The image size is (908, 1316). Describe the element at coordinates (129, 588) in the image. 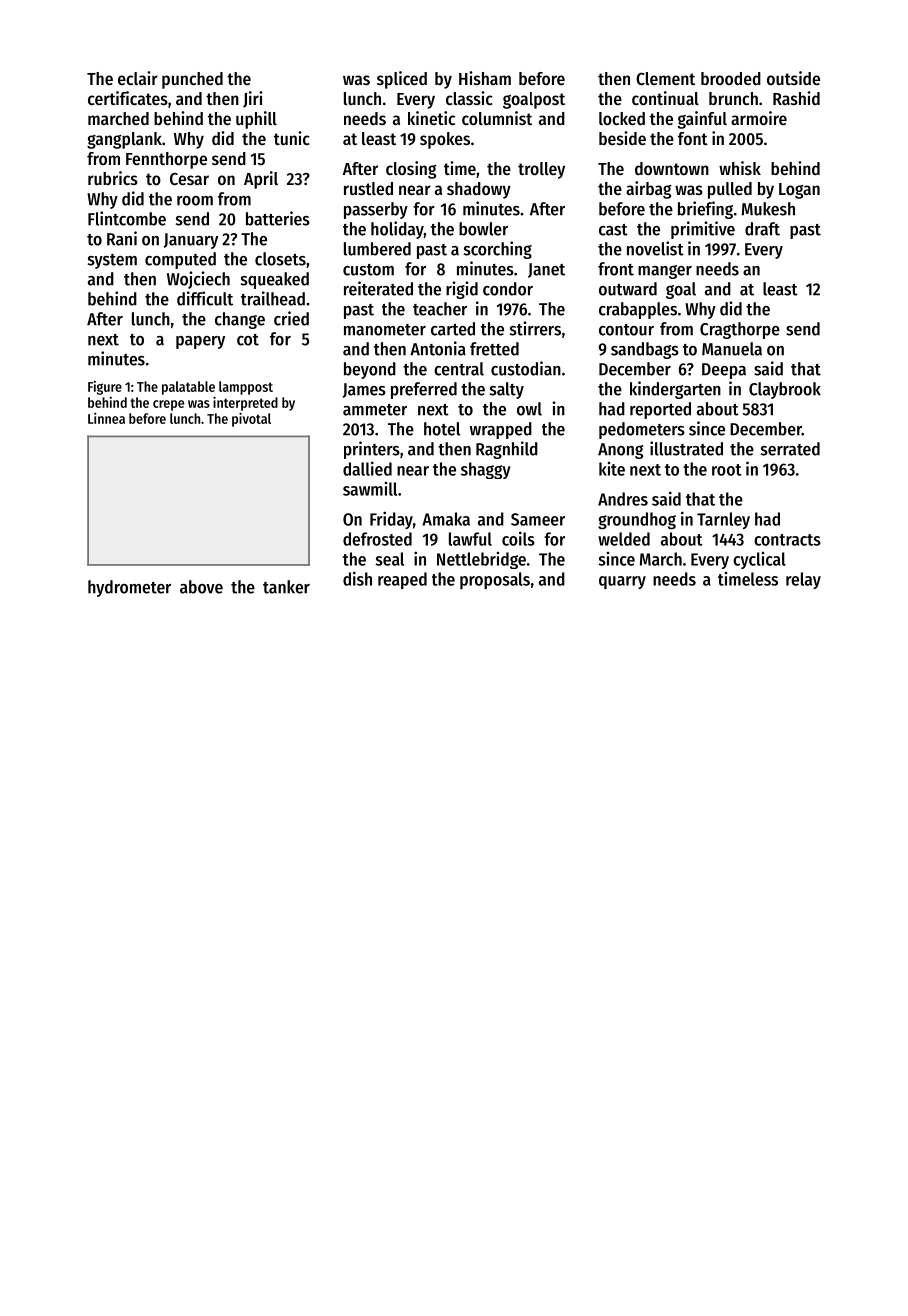

I see `hydrometer` at that location.
